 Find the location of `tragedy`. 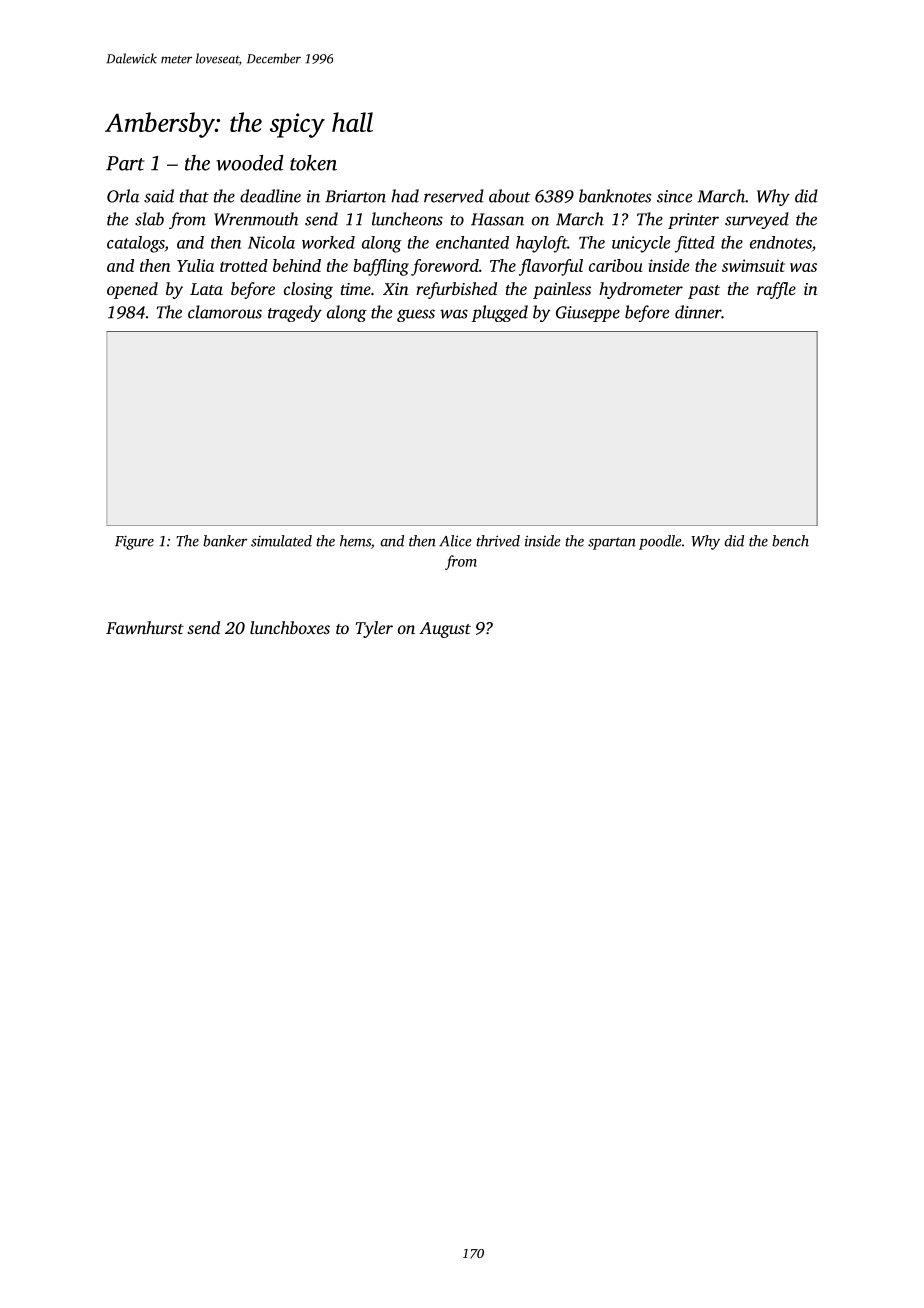

tragedy is located at coordinates (295, 313).
